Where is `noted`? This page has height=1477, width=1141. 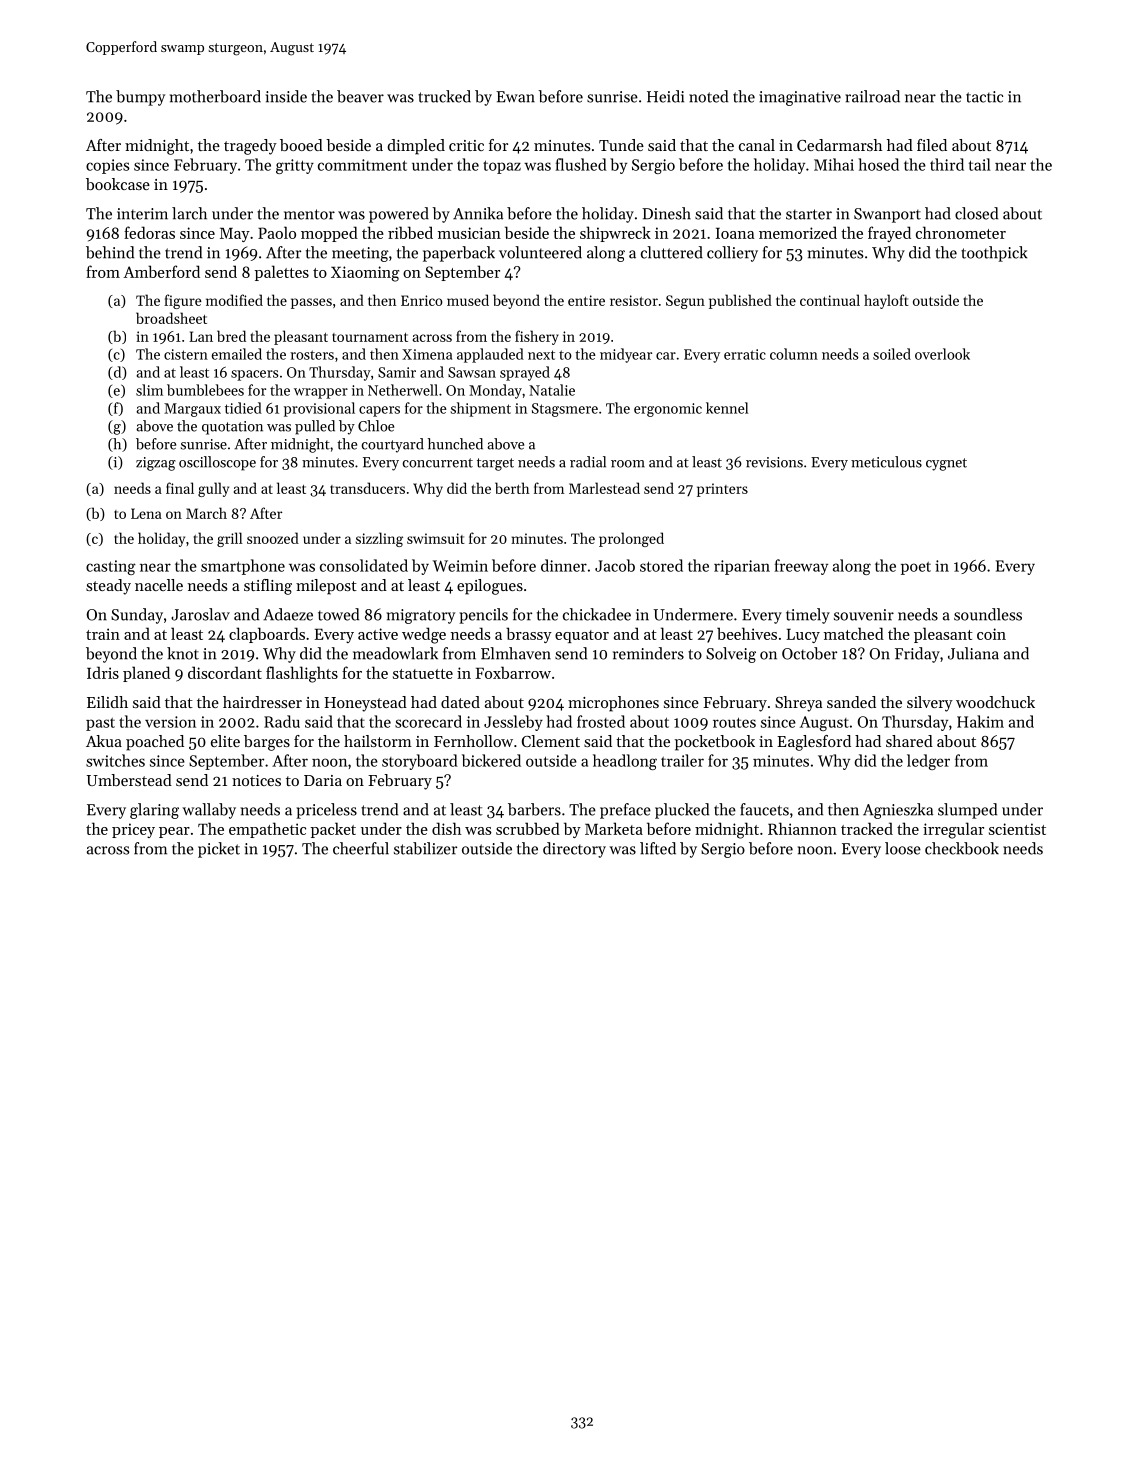
noted is located at coordinates (708, 96).
